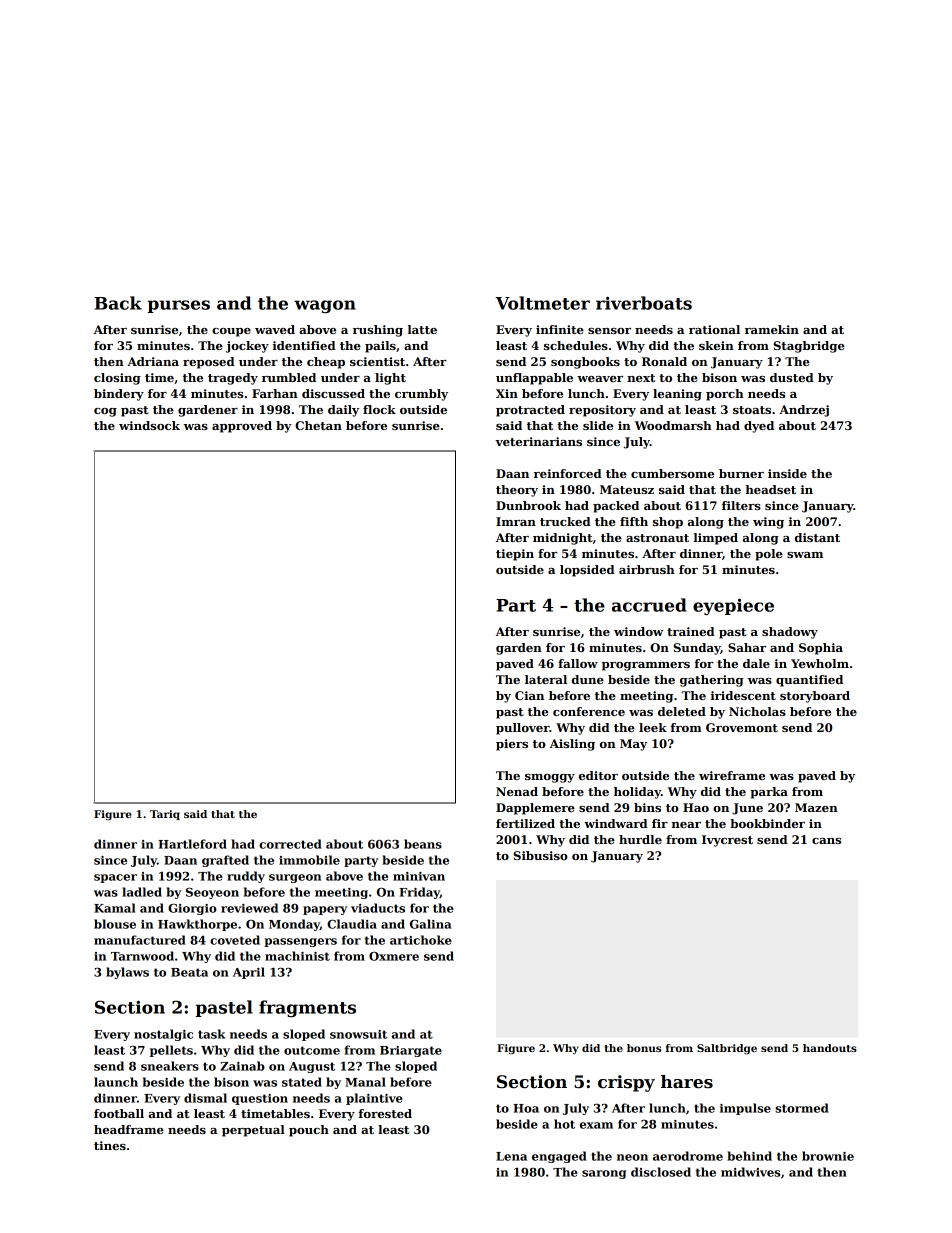 This image has width=952, height=1233. Describe the element at coordinates (289, 377) in the image. I see `rumbled` at that location.
